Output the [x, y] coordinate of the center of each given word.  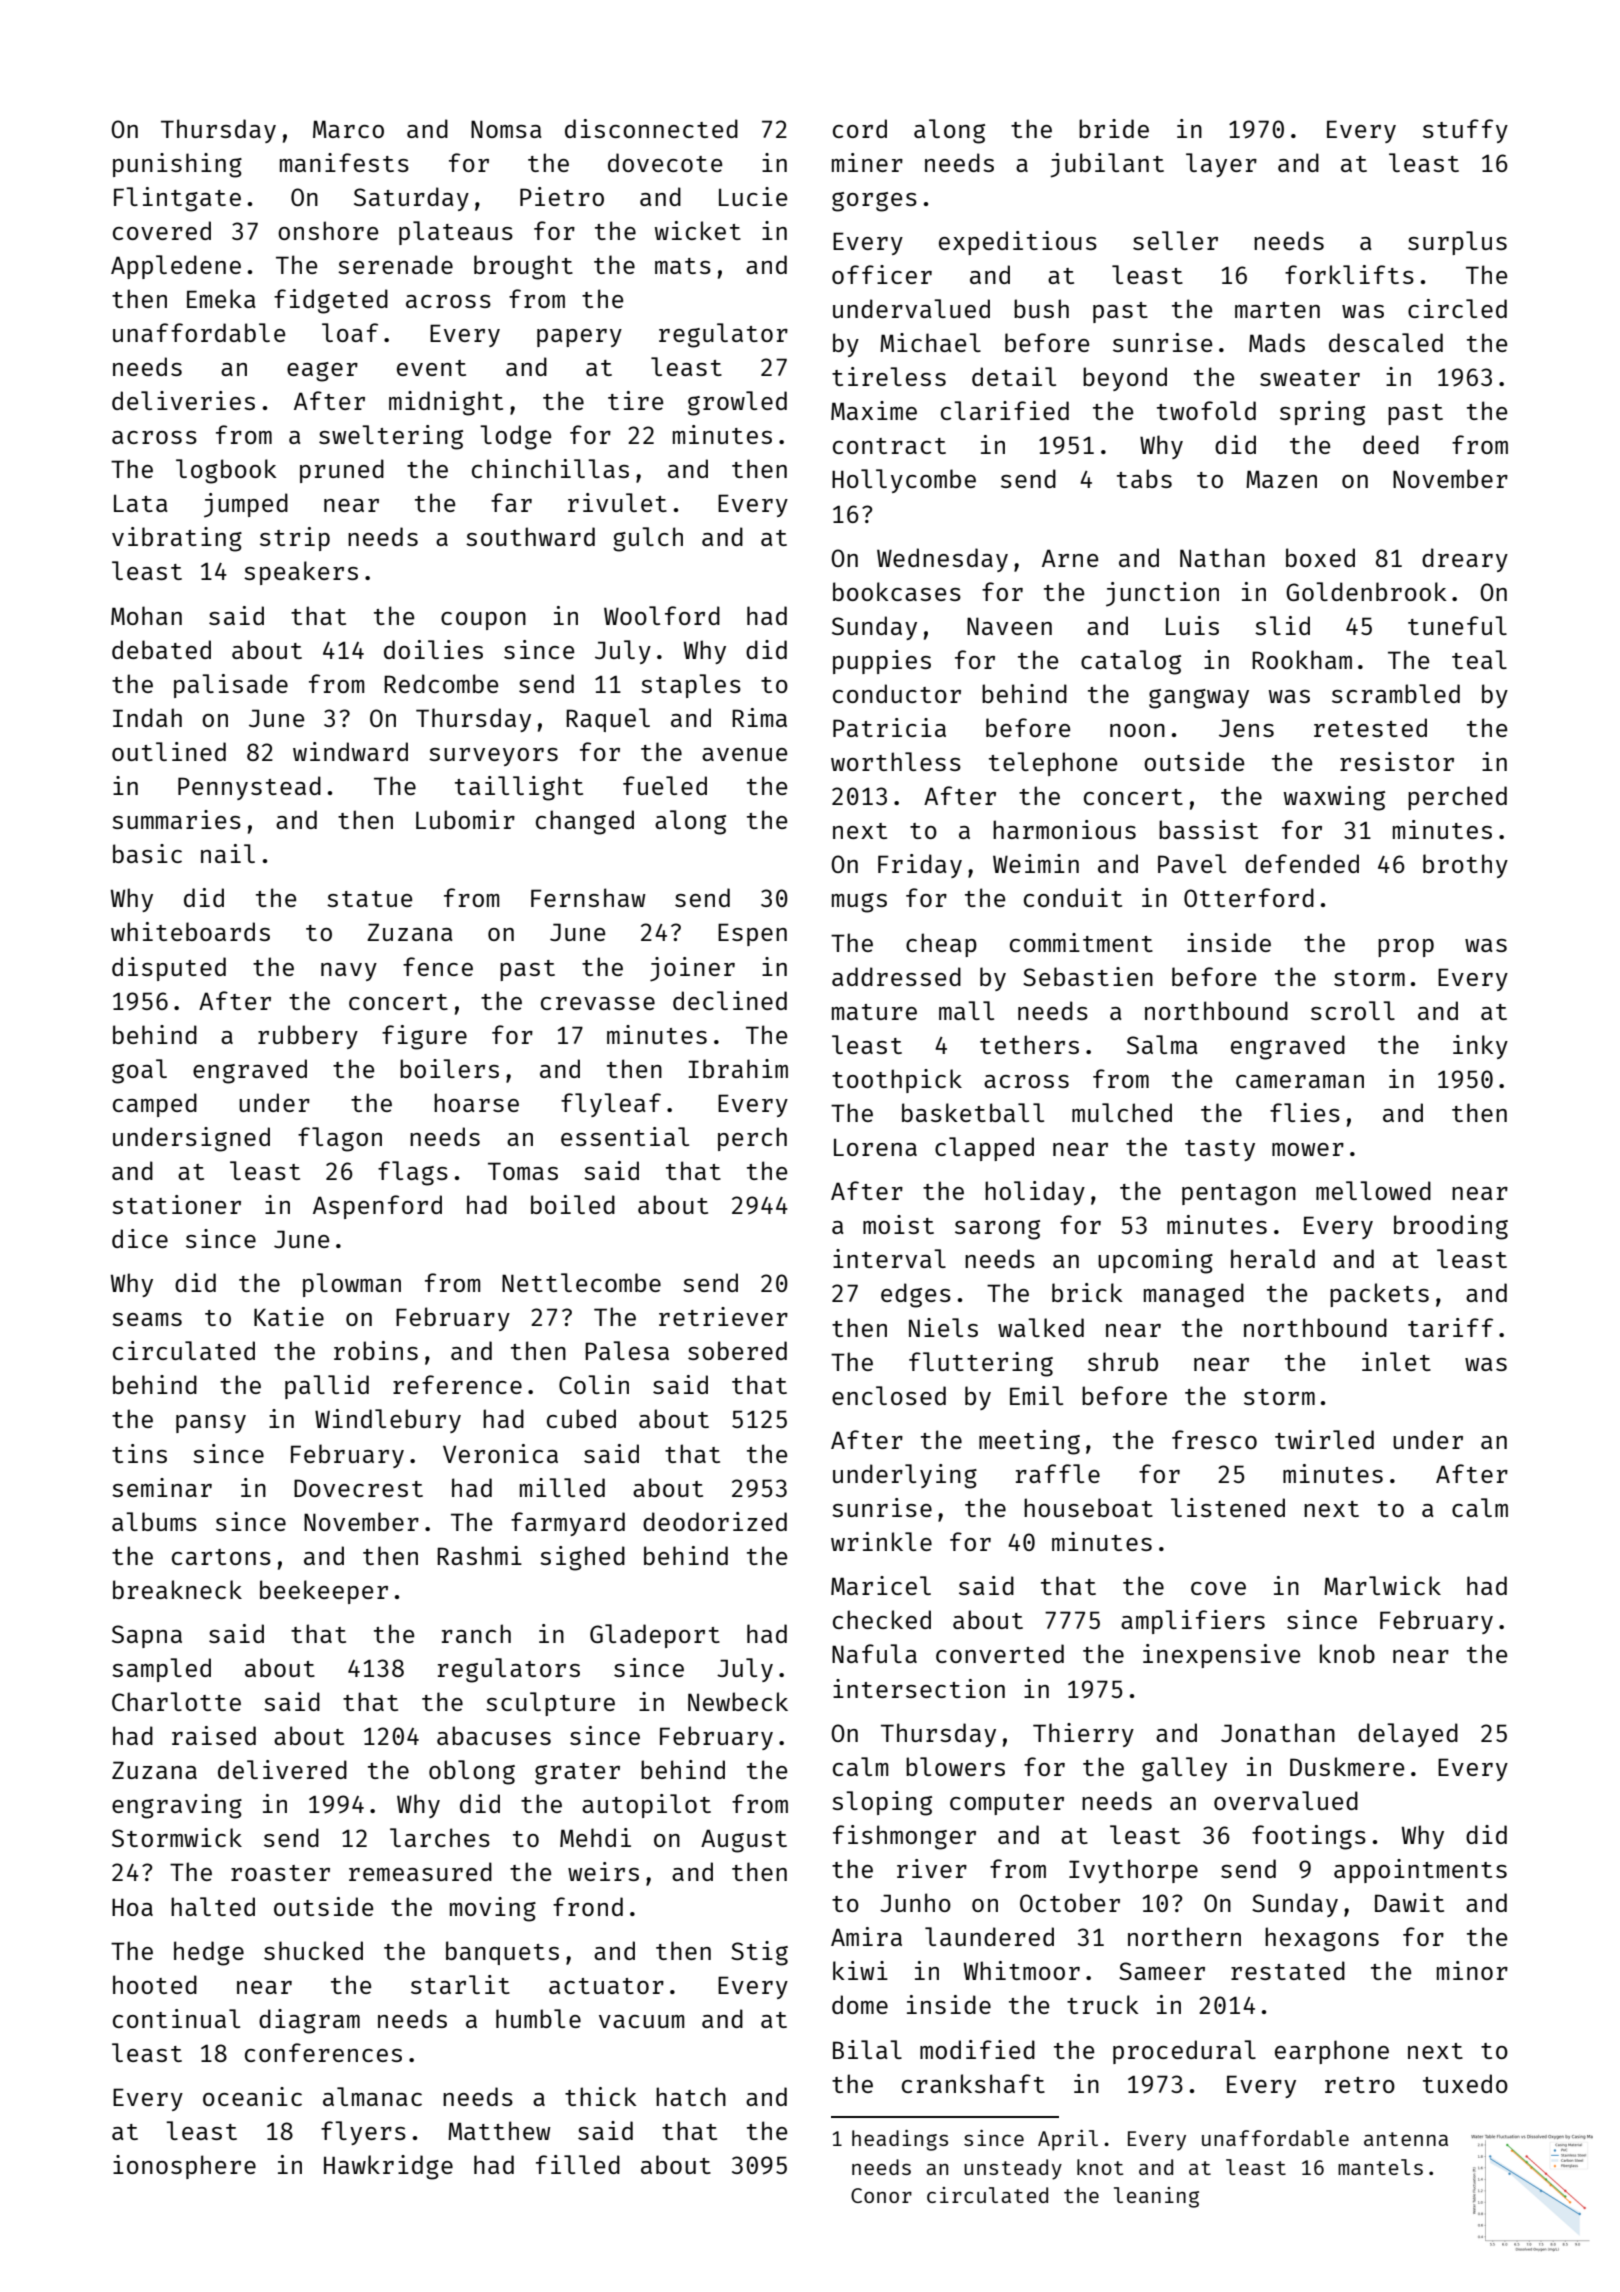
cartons [221, 1557]
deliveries [183, 400]
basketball [973, 1112]
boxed [1320, 557]
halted [213, 1906]
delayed [1408, 1735]
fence [438, 966]
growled [737, 403]
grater [577, 1774]
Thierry [1083, 1735]
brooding [1451, 1227]
